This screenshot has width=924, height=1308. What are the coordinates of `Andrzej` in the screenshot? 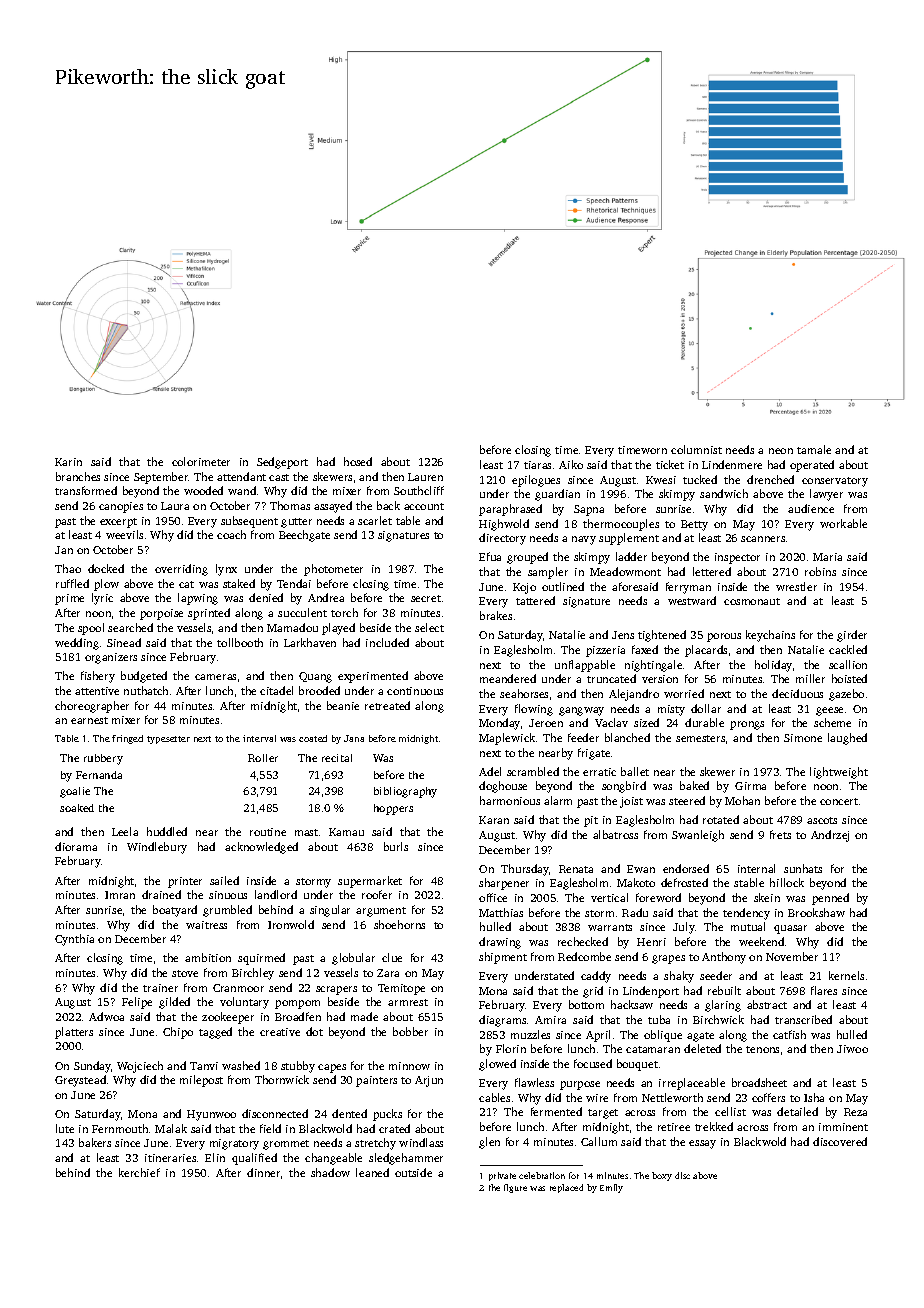 It's located at (830, 836).
